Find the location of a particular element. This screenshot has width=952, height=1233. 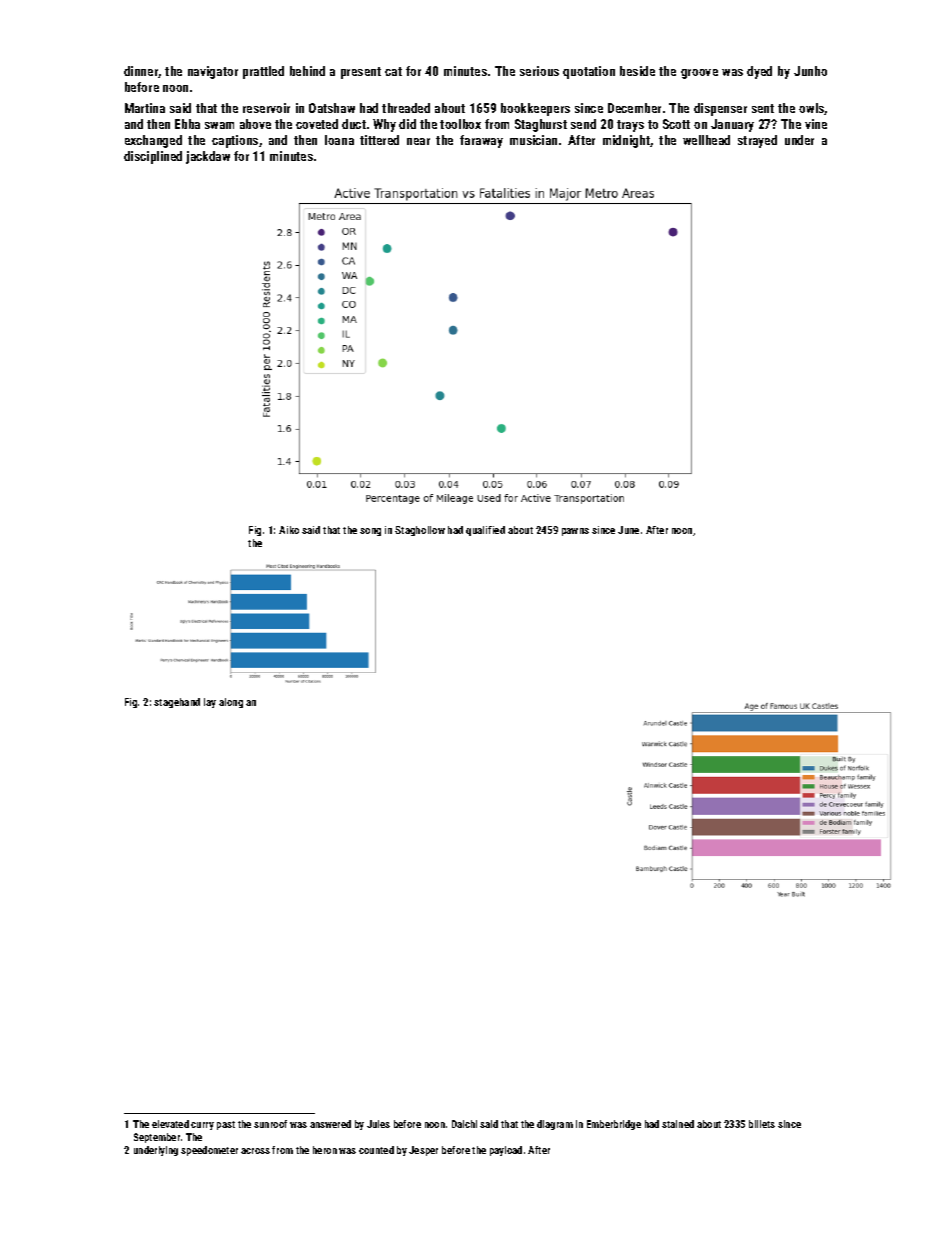

stained is located at coordinates (678, 1124).
